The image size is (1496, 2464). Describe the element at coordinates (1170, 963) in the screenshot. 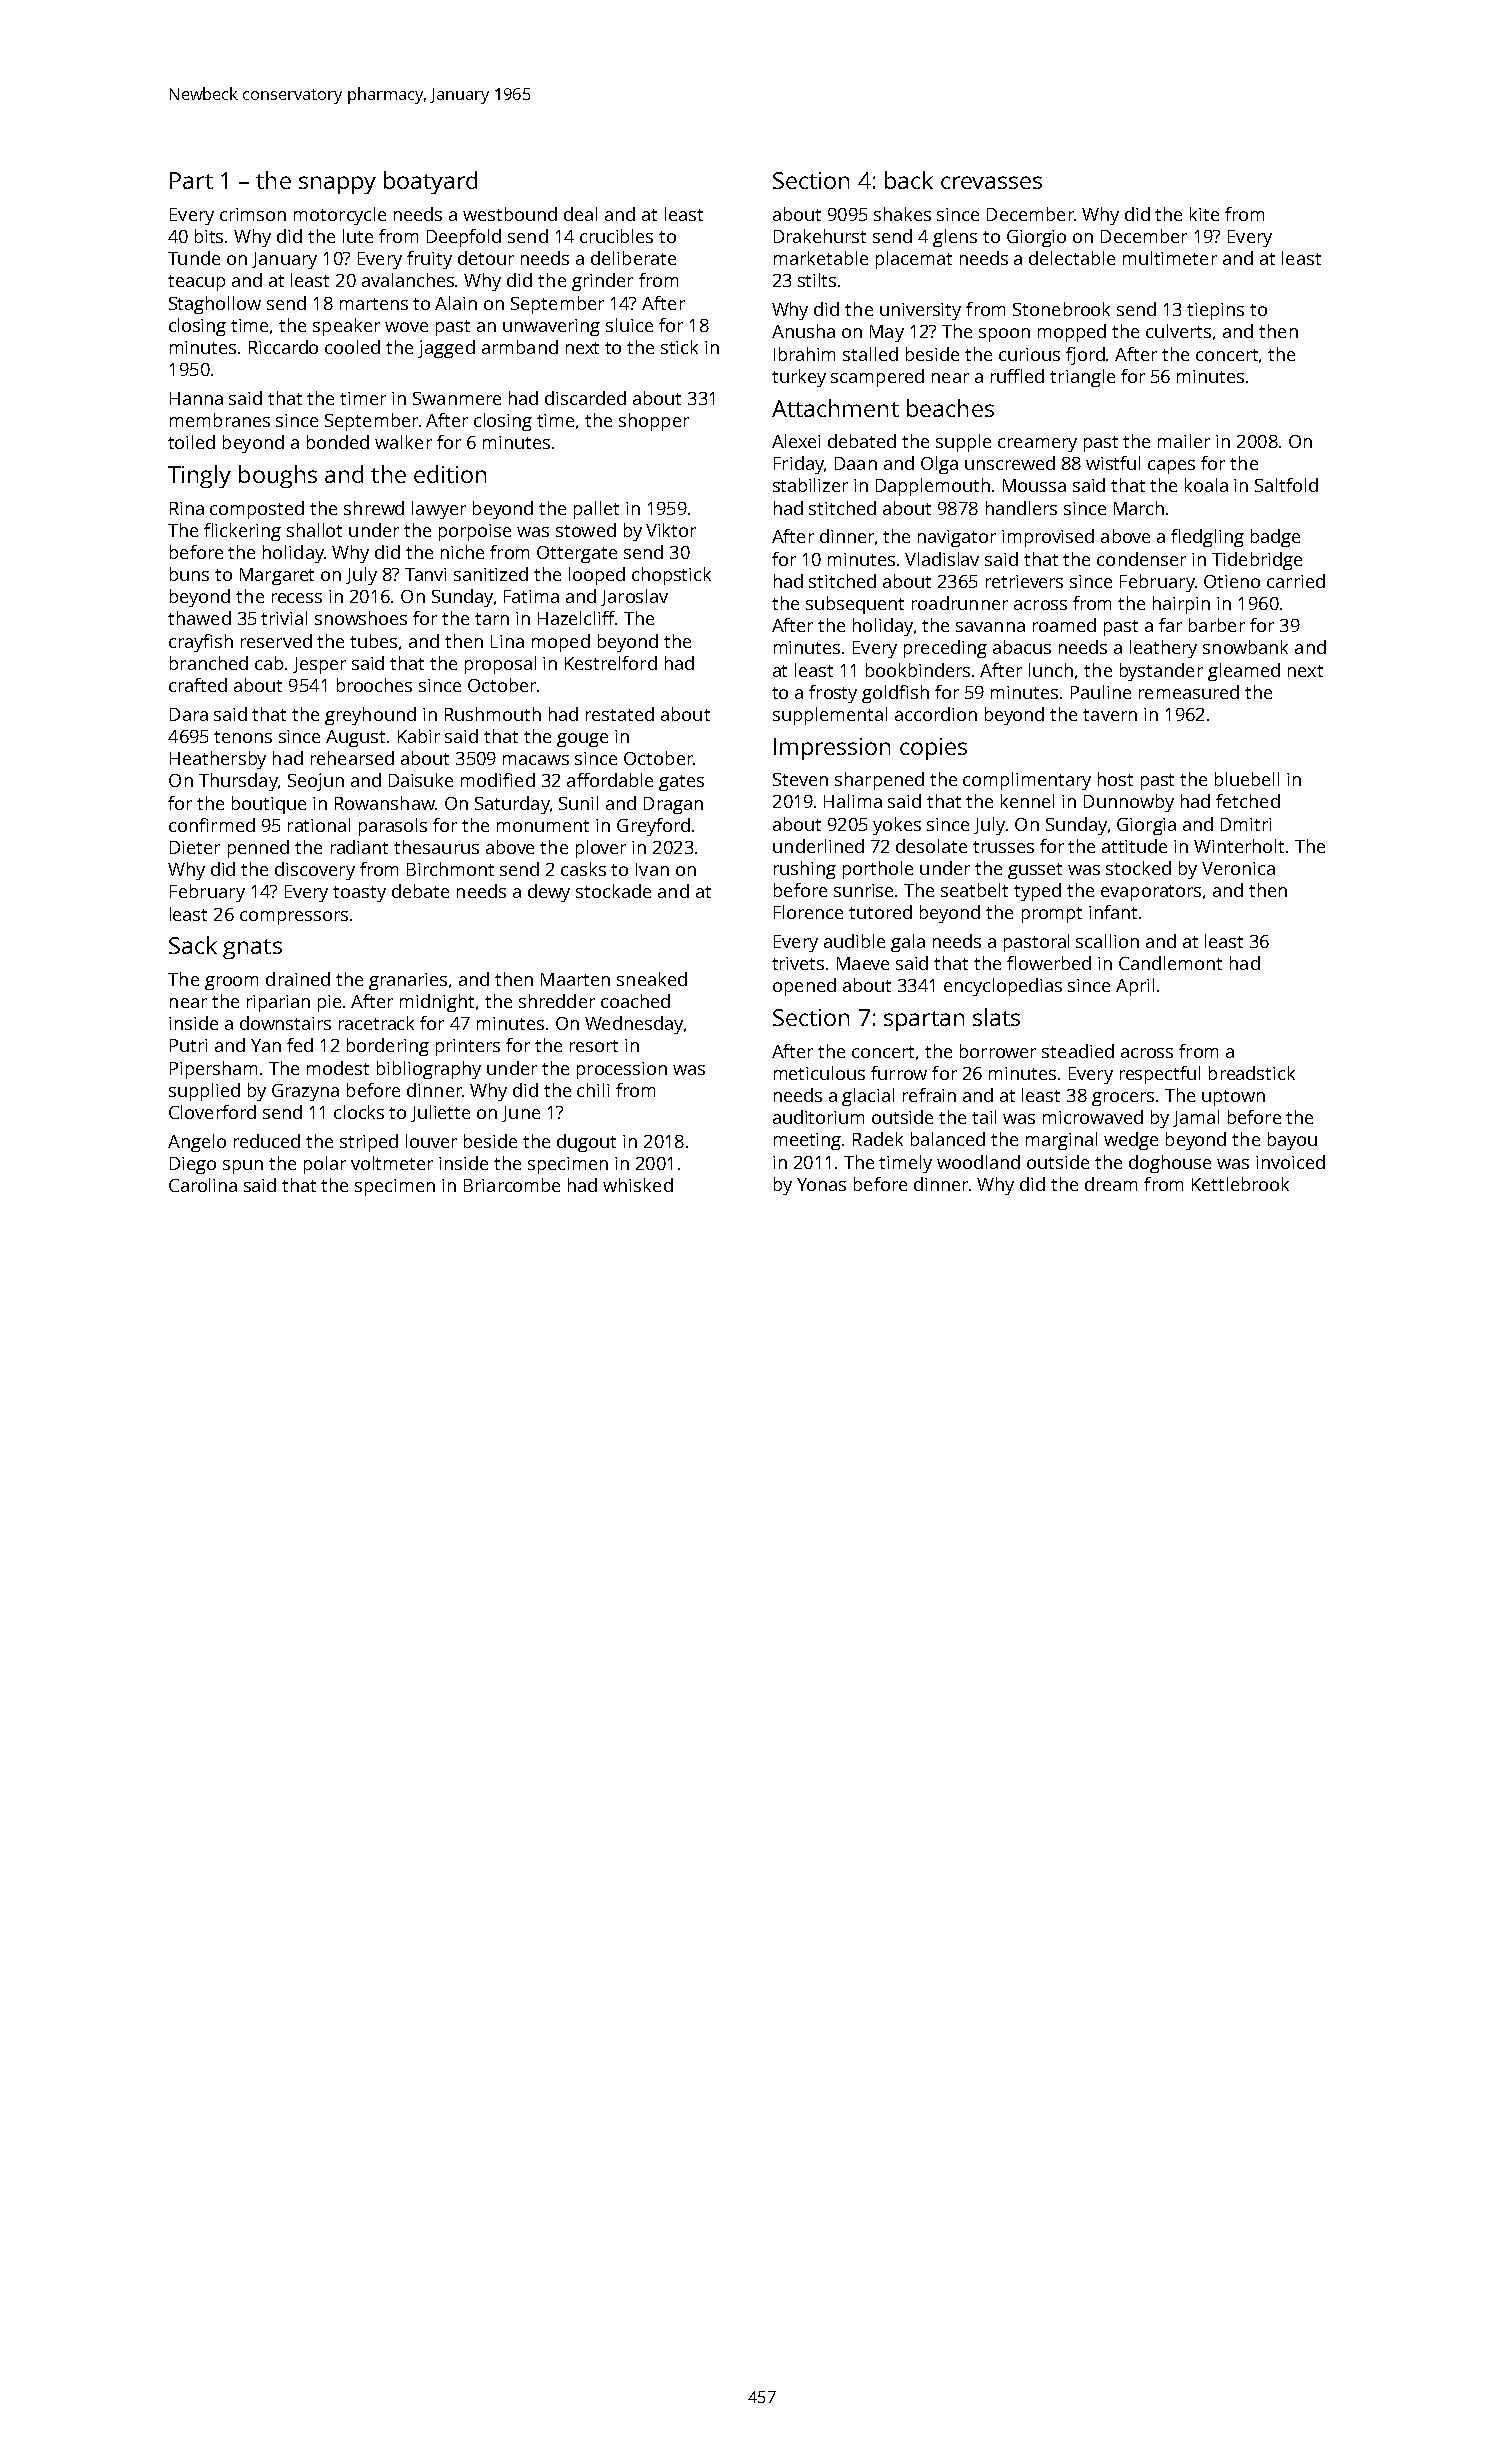

I see `Candlemont` at that location.
